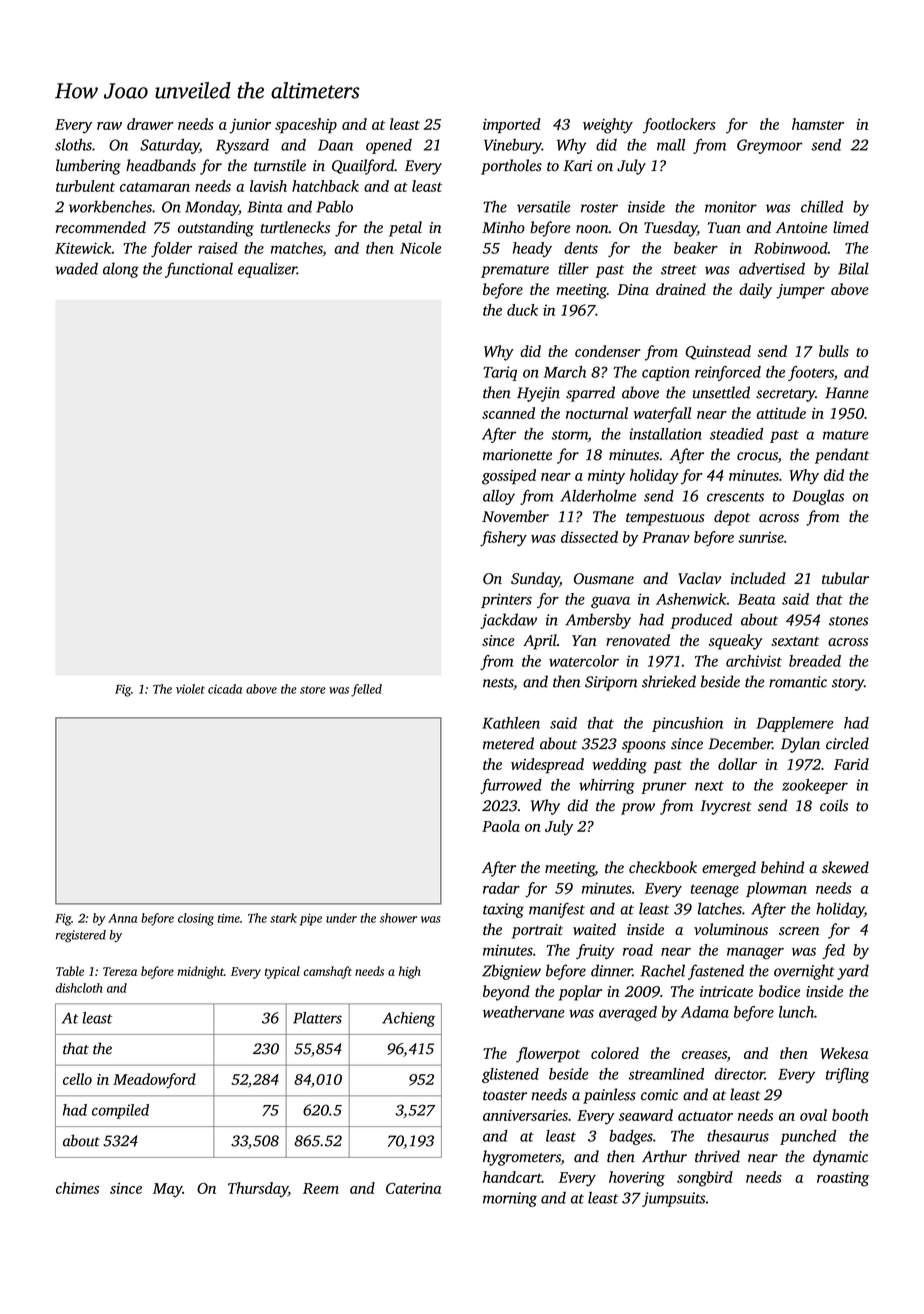 This screenshot has width=924, height=1314. What do you see at coordinates (848, 621) in the screenshot?
I see `stones` at bounding box center [848, 621].
